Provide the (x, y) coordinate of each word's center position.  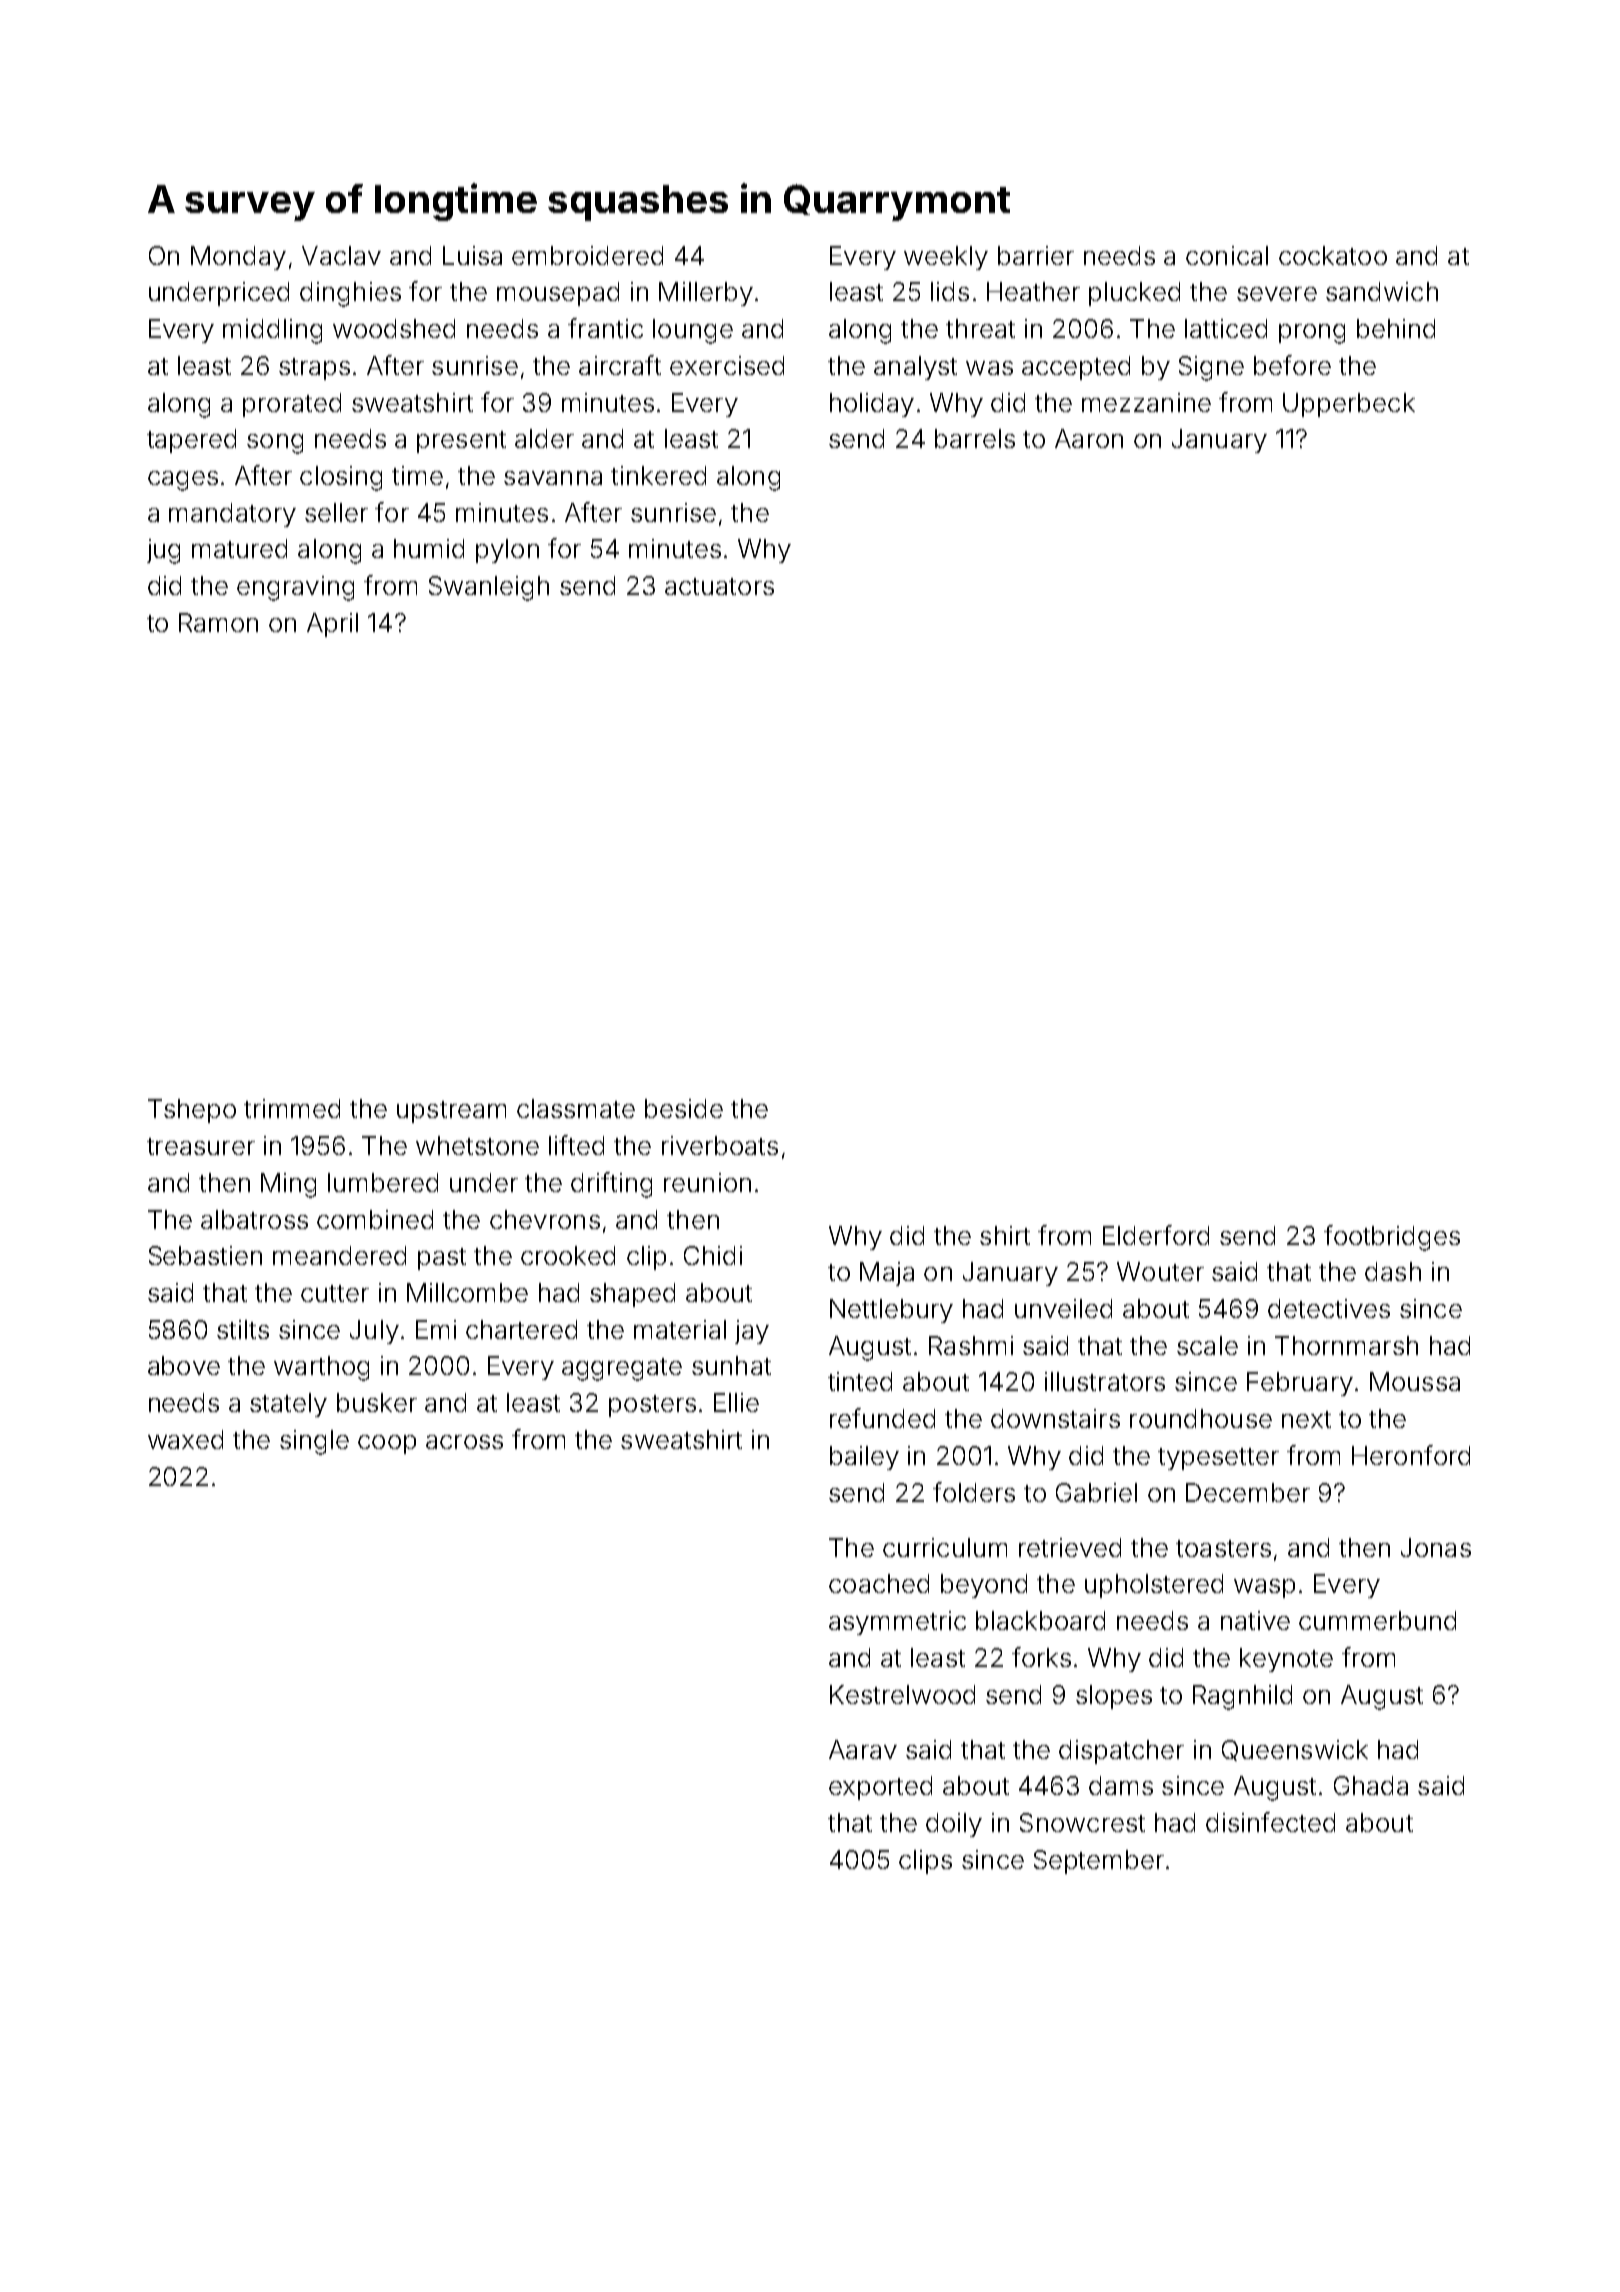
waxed (185, 1439)
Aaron (1089, 438)
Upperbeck (1349, 405)
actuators (719, 586)
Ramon (218, 622)
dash (1393, 1271)
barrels (975, 438)
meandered (339, 1255)
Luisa (472, 255)
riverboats (720, 1145)
